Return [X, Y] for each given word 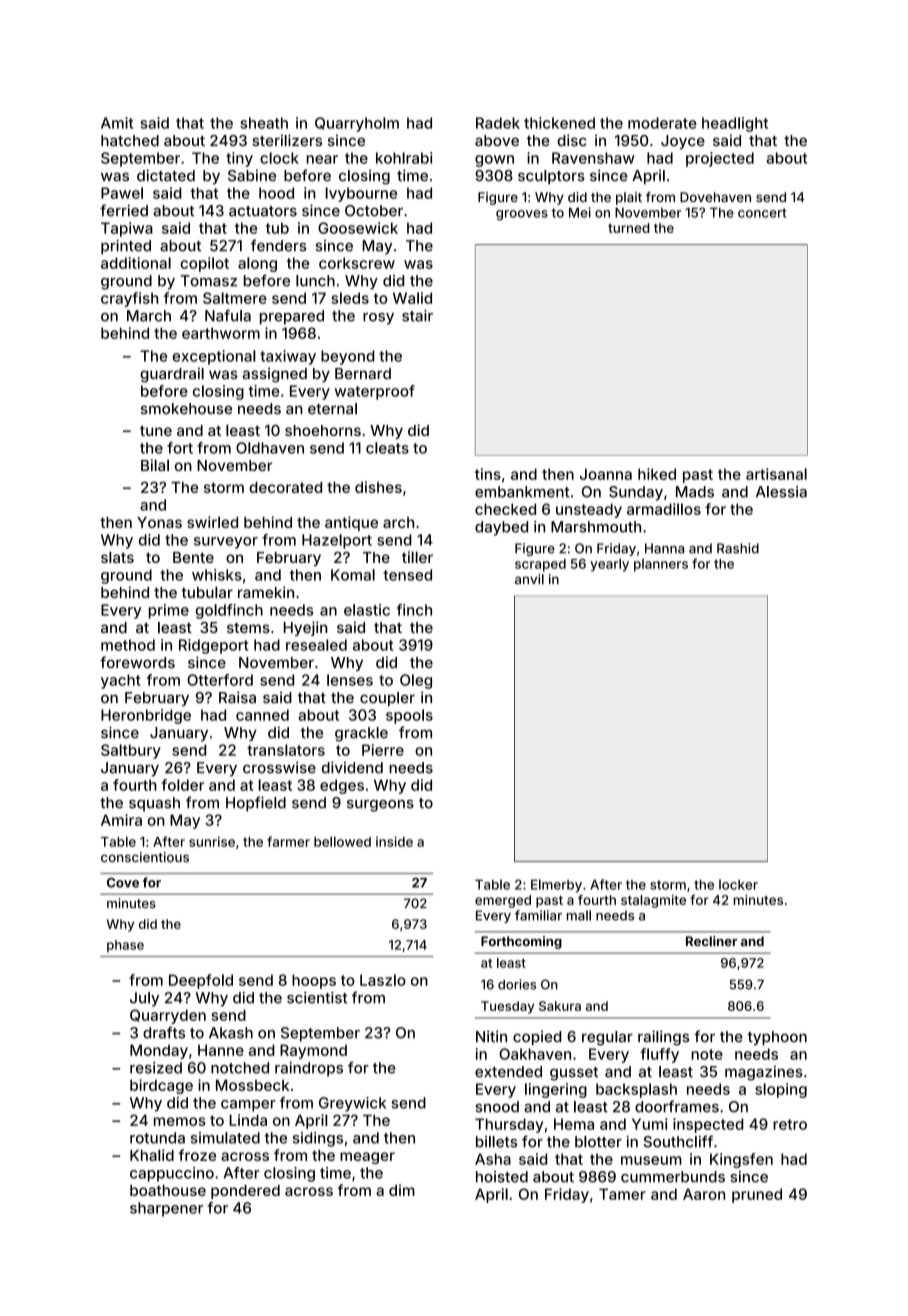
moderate [662, 123]
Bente [193, 557]
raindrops [309, 1069]
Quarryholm [357, 124]
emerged [503, 901]
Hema [574, 1124]
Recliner [711, 941]
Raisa [237, 697]
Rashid [738, 548]
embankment [522, 492]
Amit [117, 123]
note [707, 1054]
